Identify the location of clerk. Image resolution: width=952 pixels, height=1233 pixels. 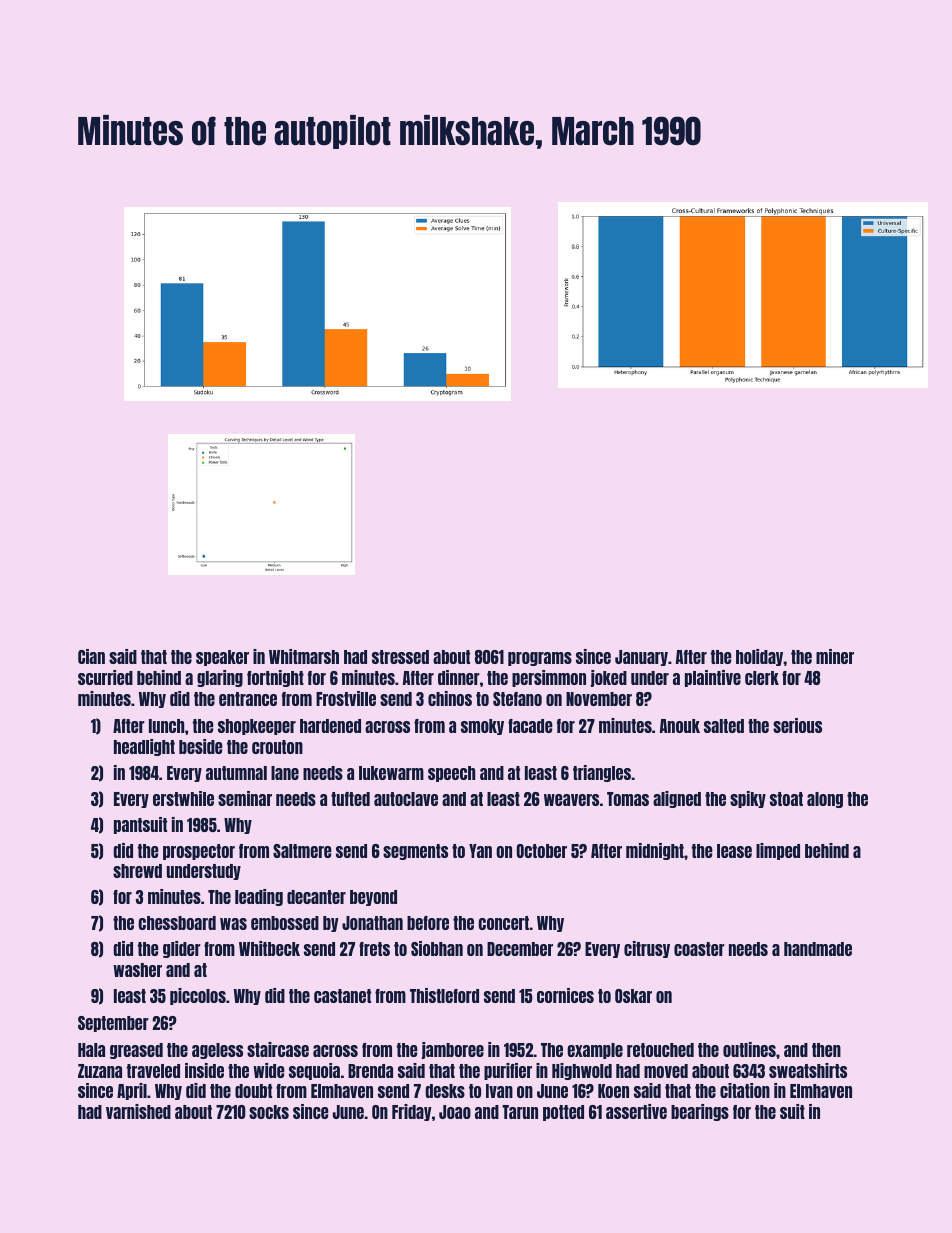
(762, 678).
